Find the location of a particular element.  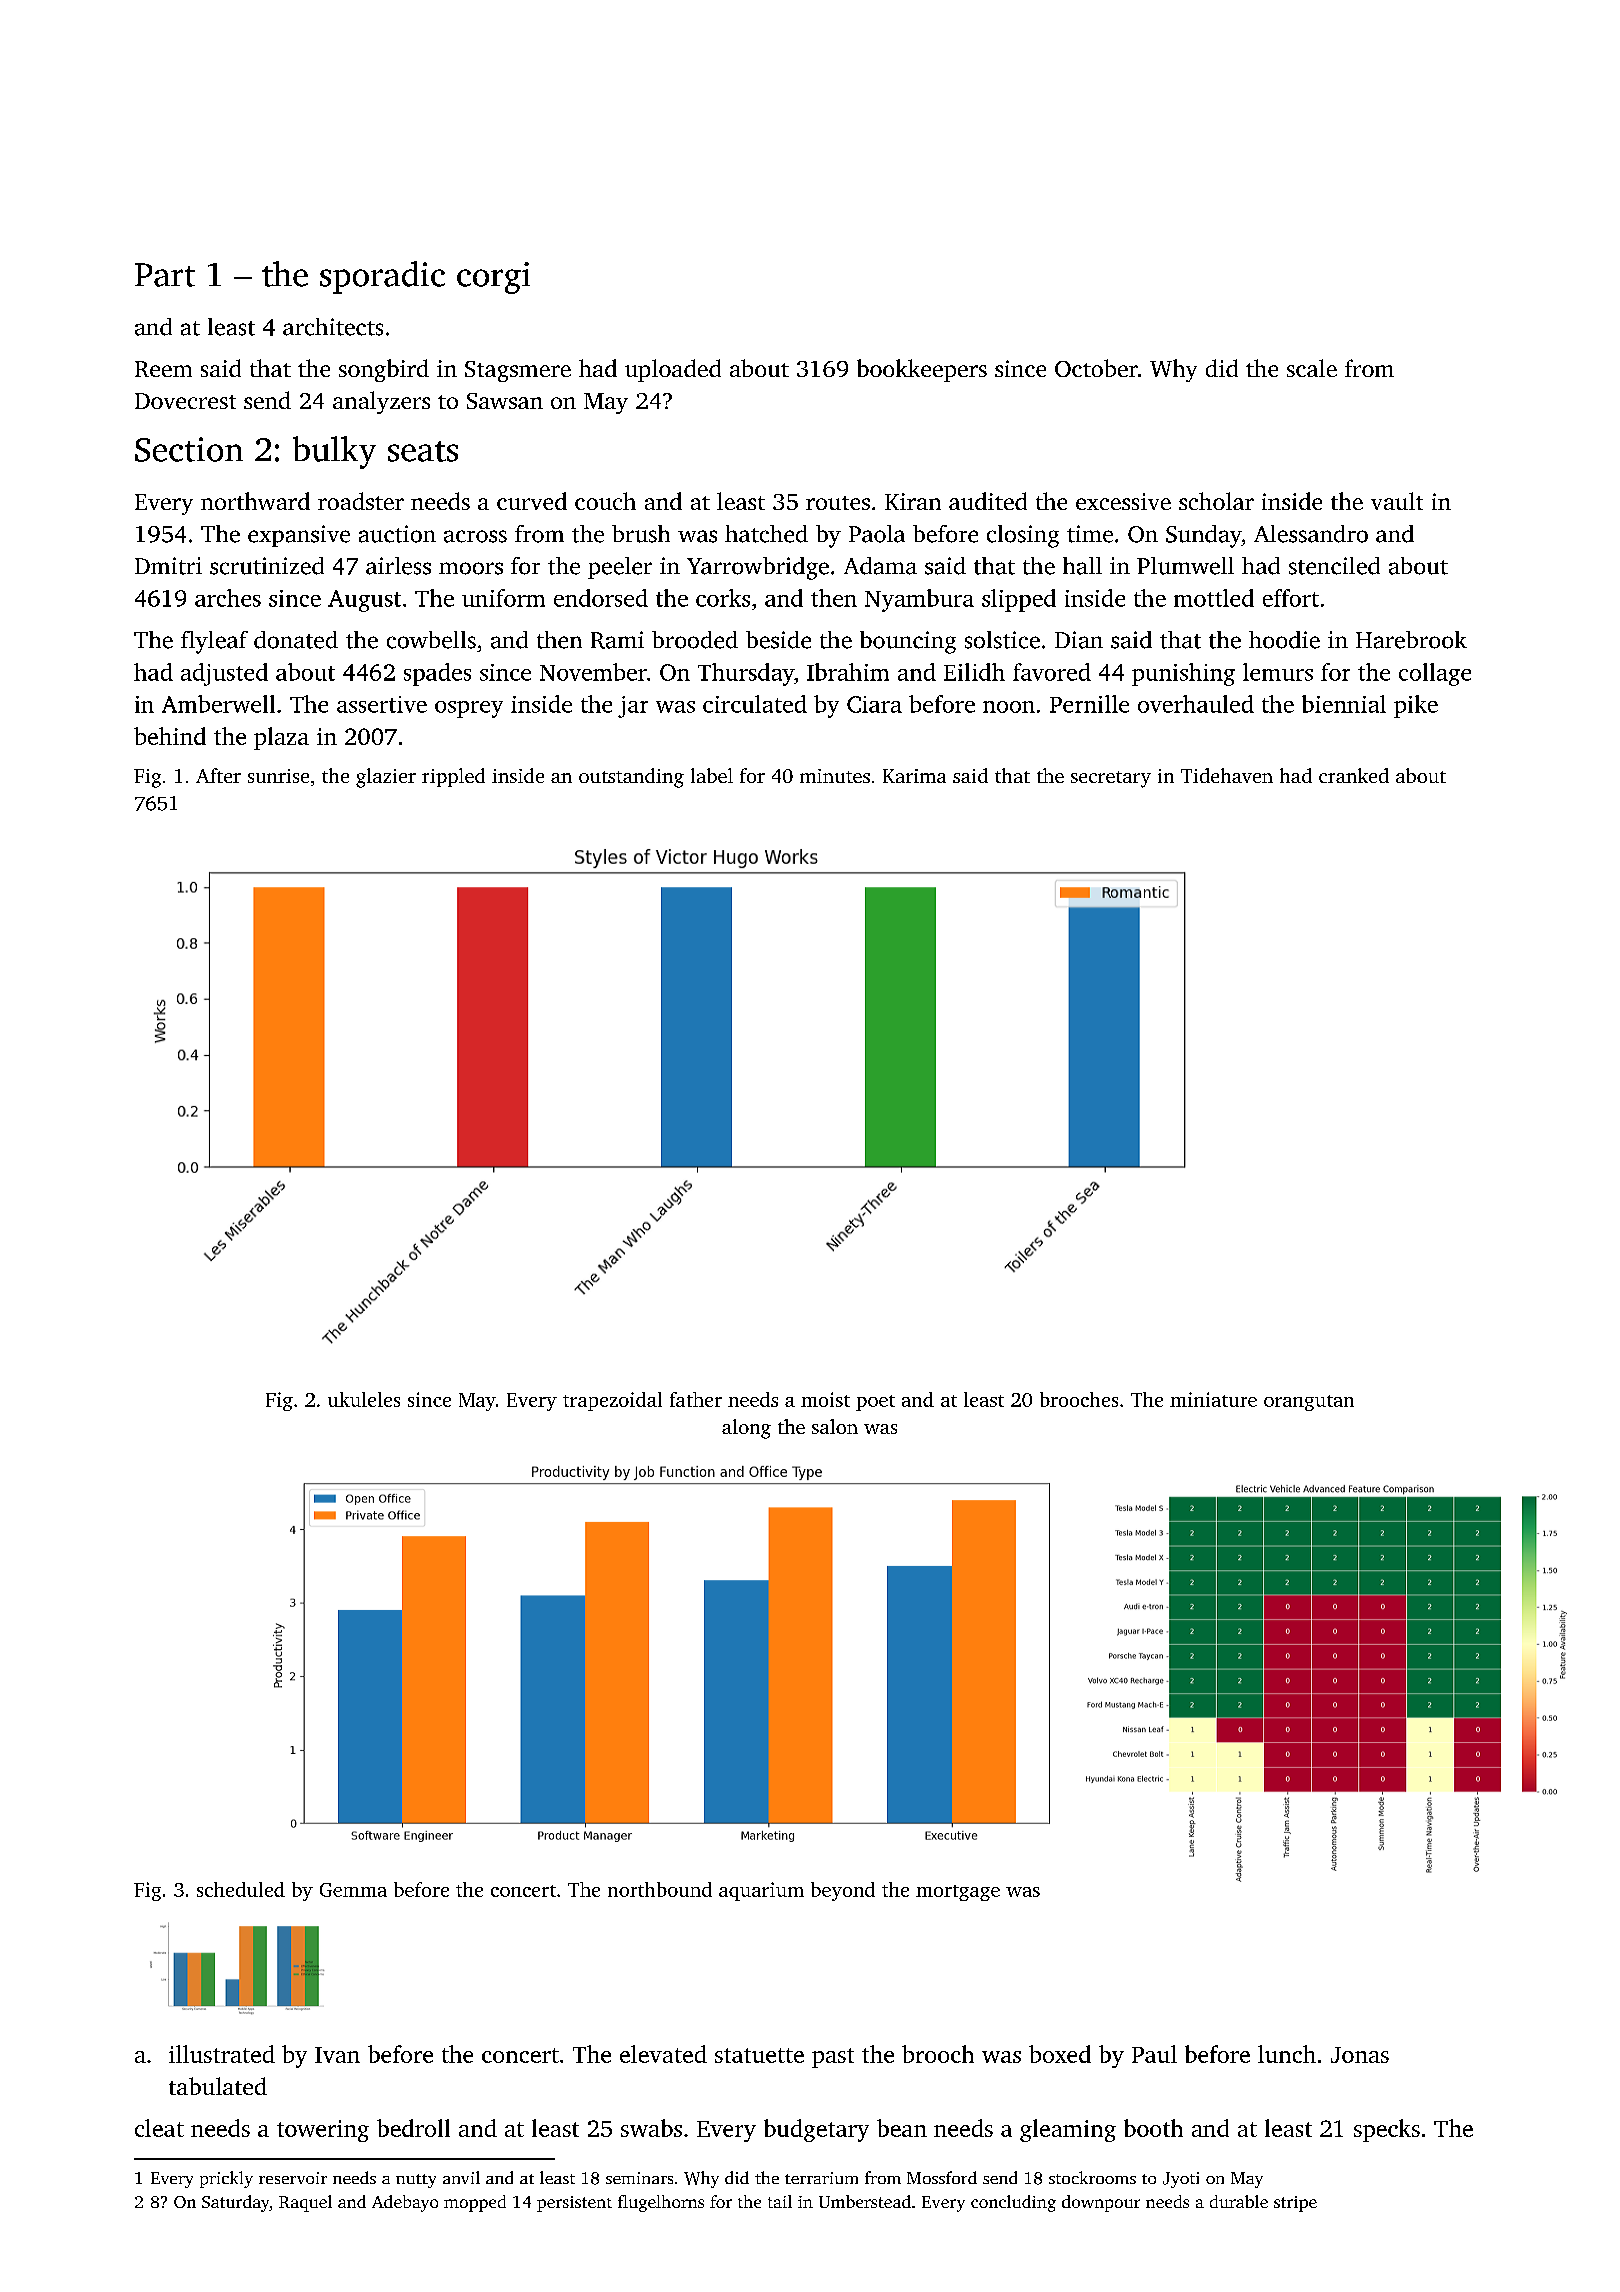

moist is located at coordinates (825, 1399).
